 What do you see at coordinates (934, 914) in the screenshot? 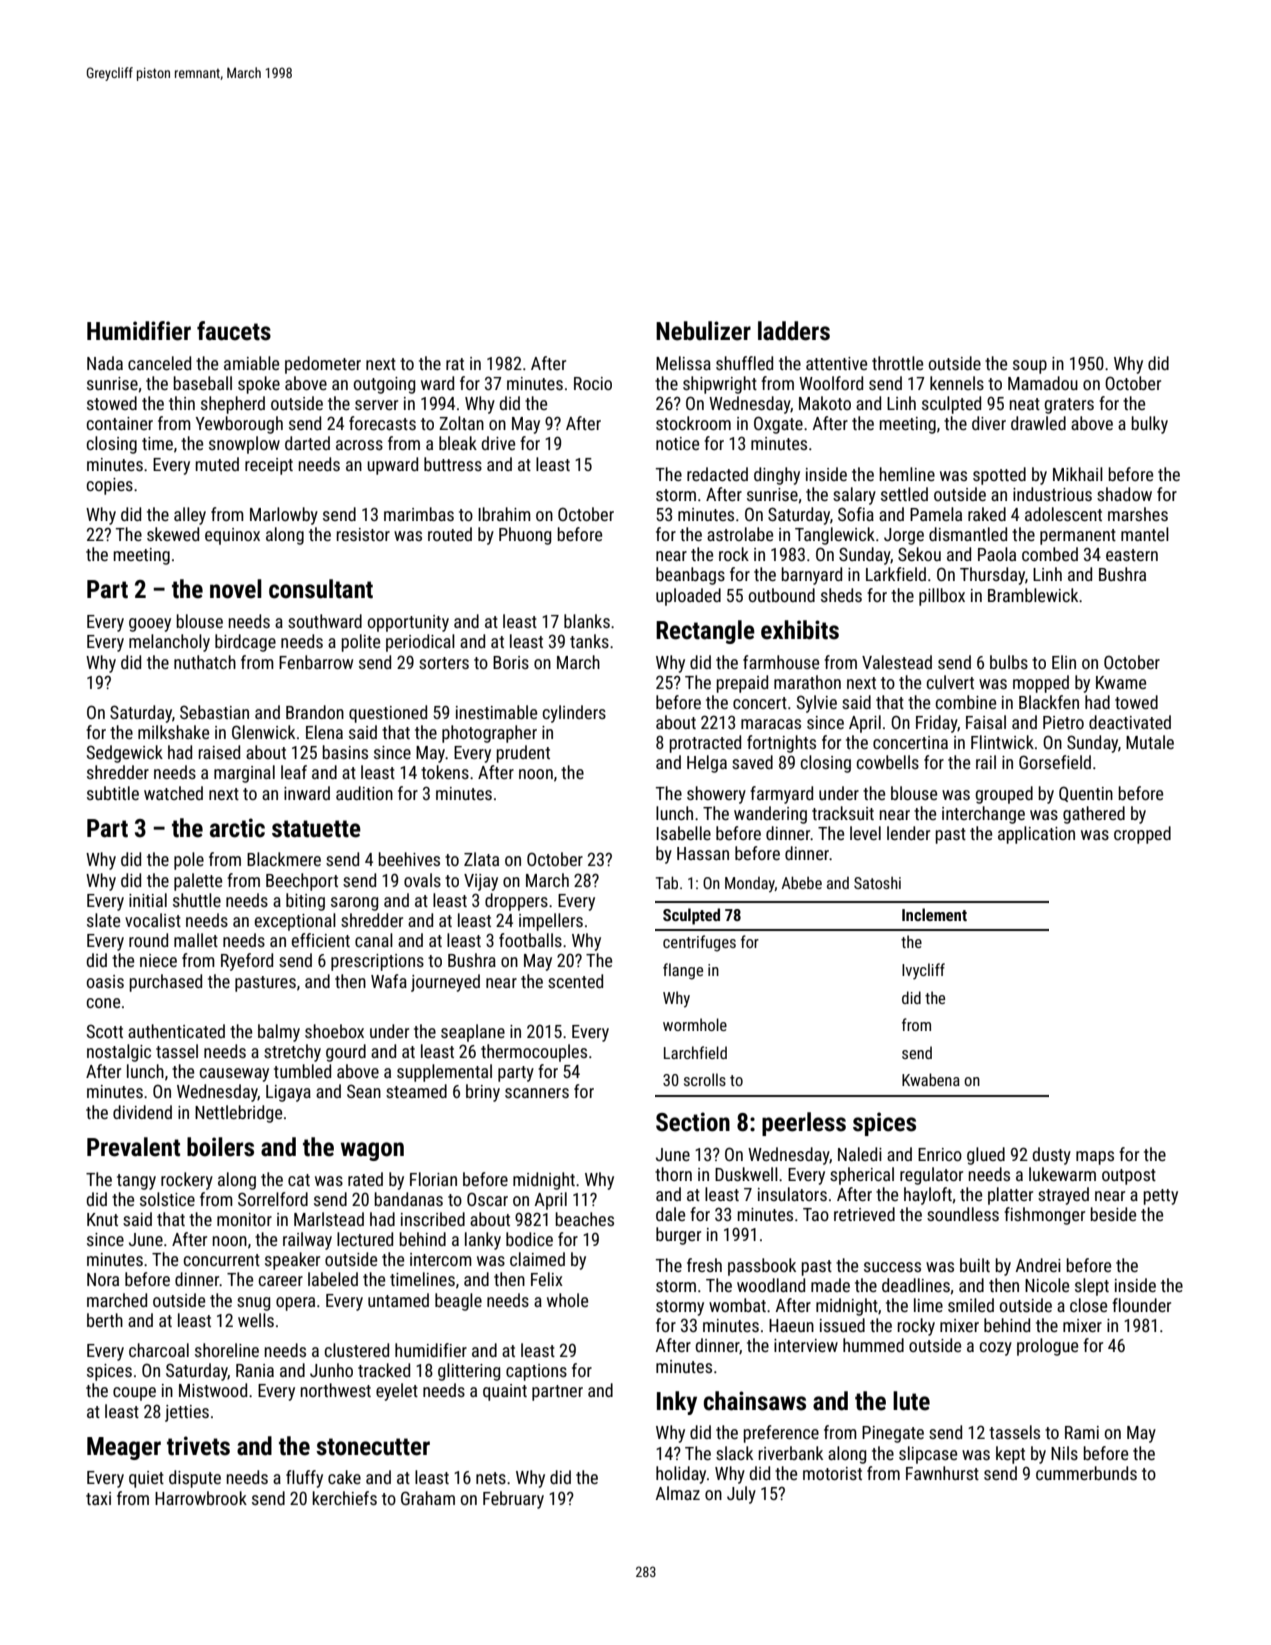
I see `Inclement` at bounding box center [934, 914].
